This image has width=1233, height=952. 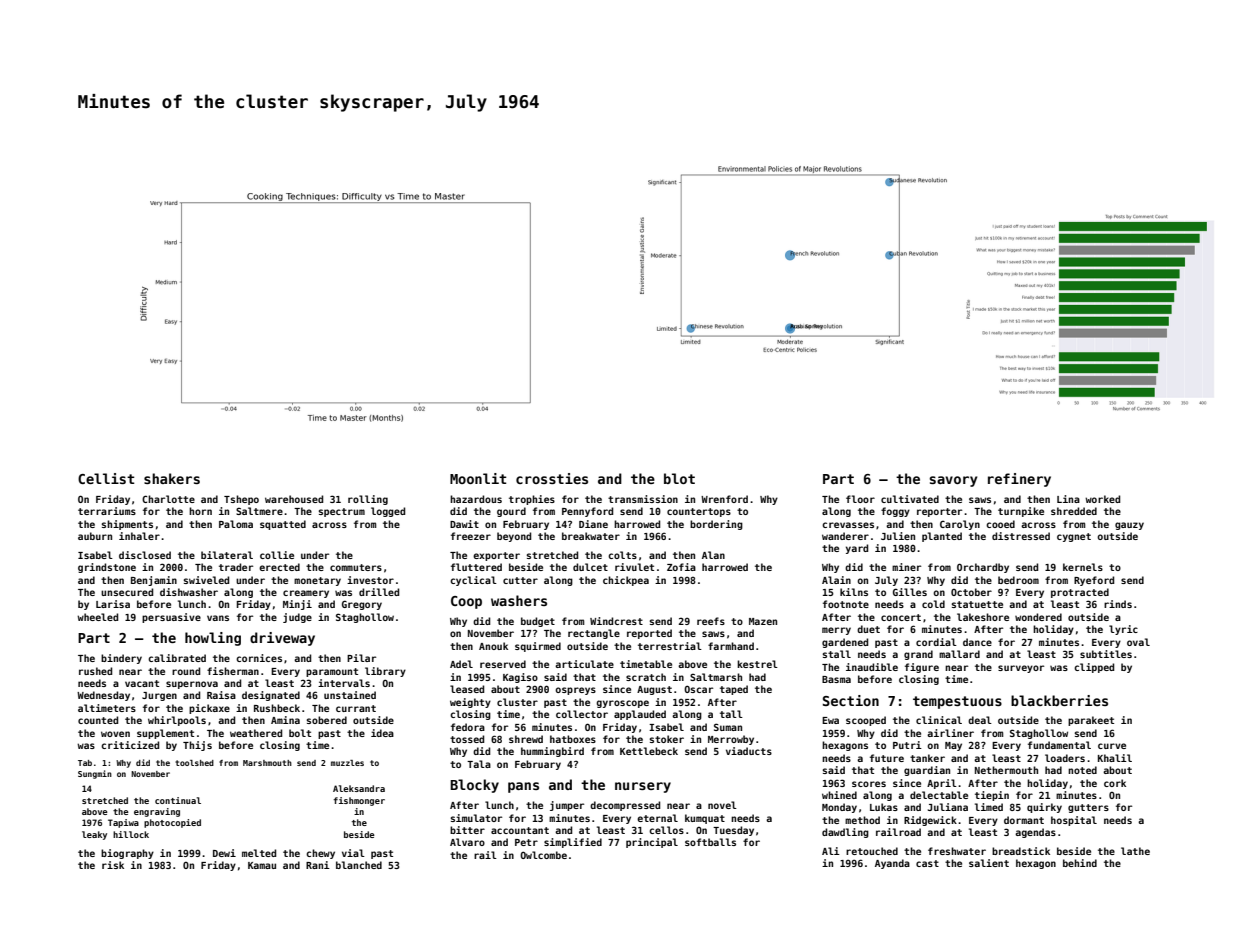 I want to click on blanched, so click(x=359, y=865).
